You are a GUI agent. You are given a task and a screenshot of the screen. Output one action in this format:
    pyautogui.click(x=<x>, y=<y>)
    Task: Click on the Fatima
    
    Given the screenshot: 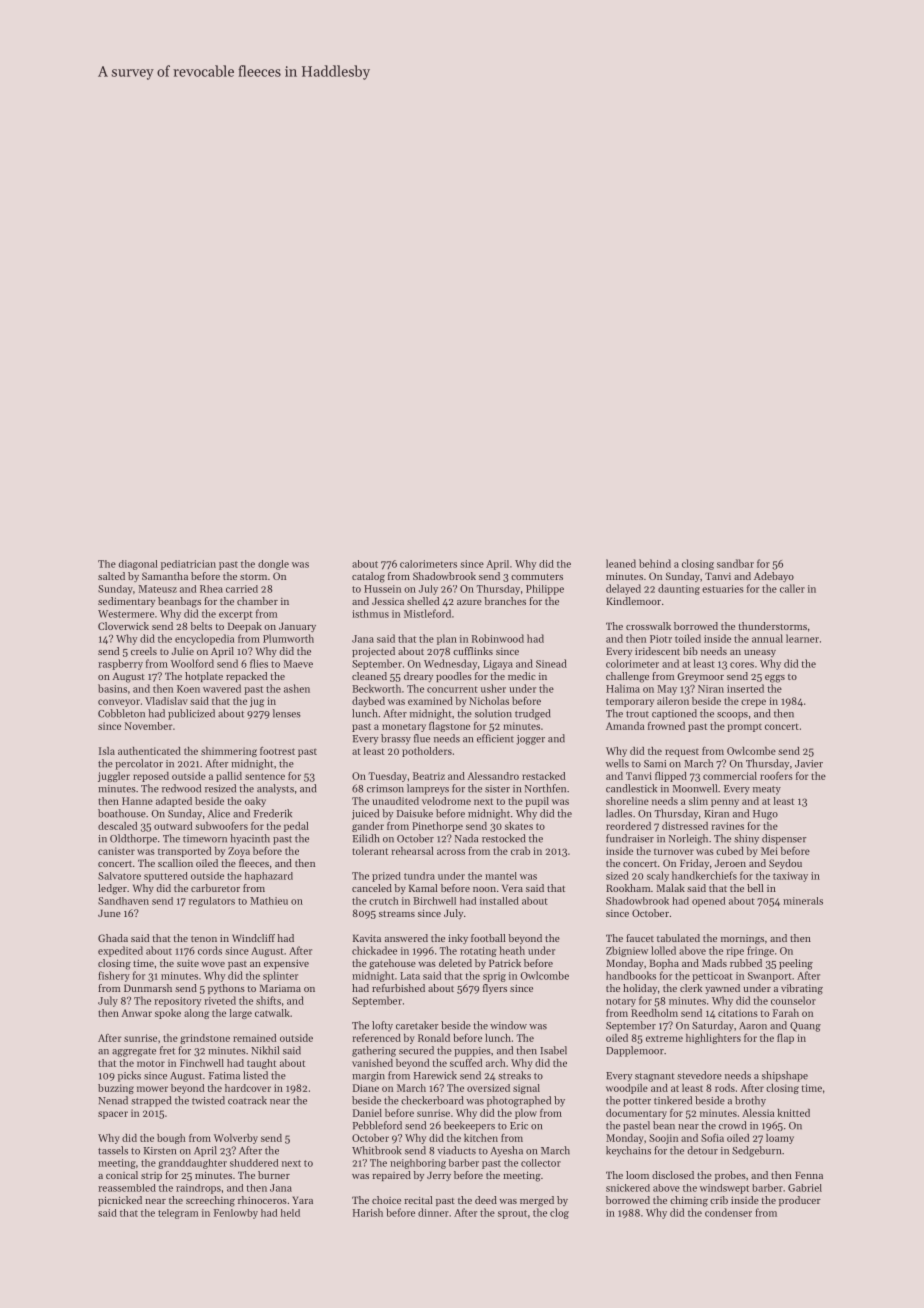 What is the action you would take?
    pyautogui.click(x=224, y=1076)
